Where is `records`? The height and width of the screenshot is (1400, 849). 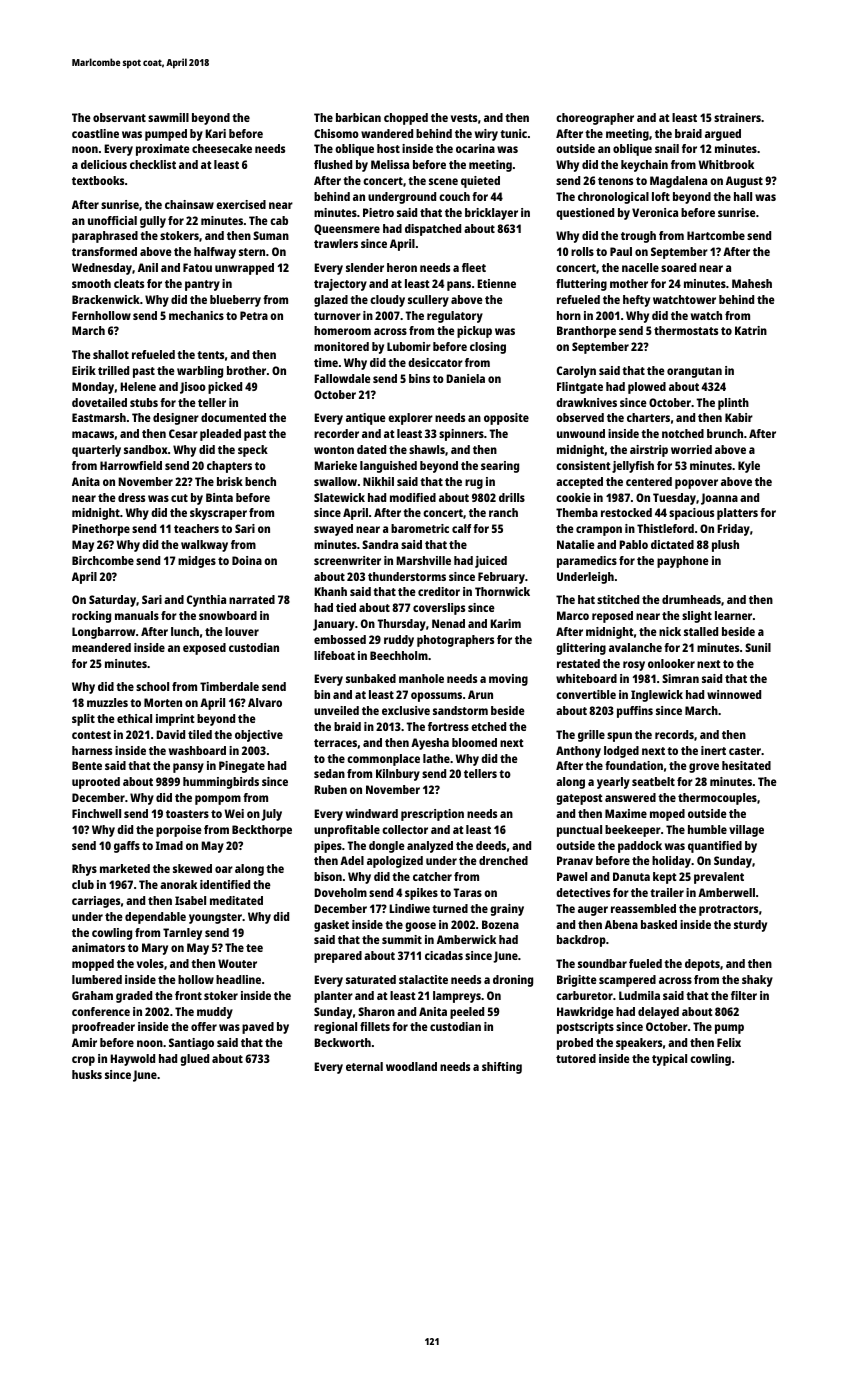
records is located at coordinates (674, 734).
